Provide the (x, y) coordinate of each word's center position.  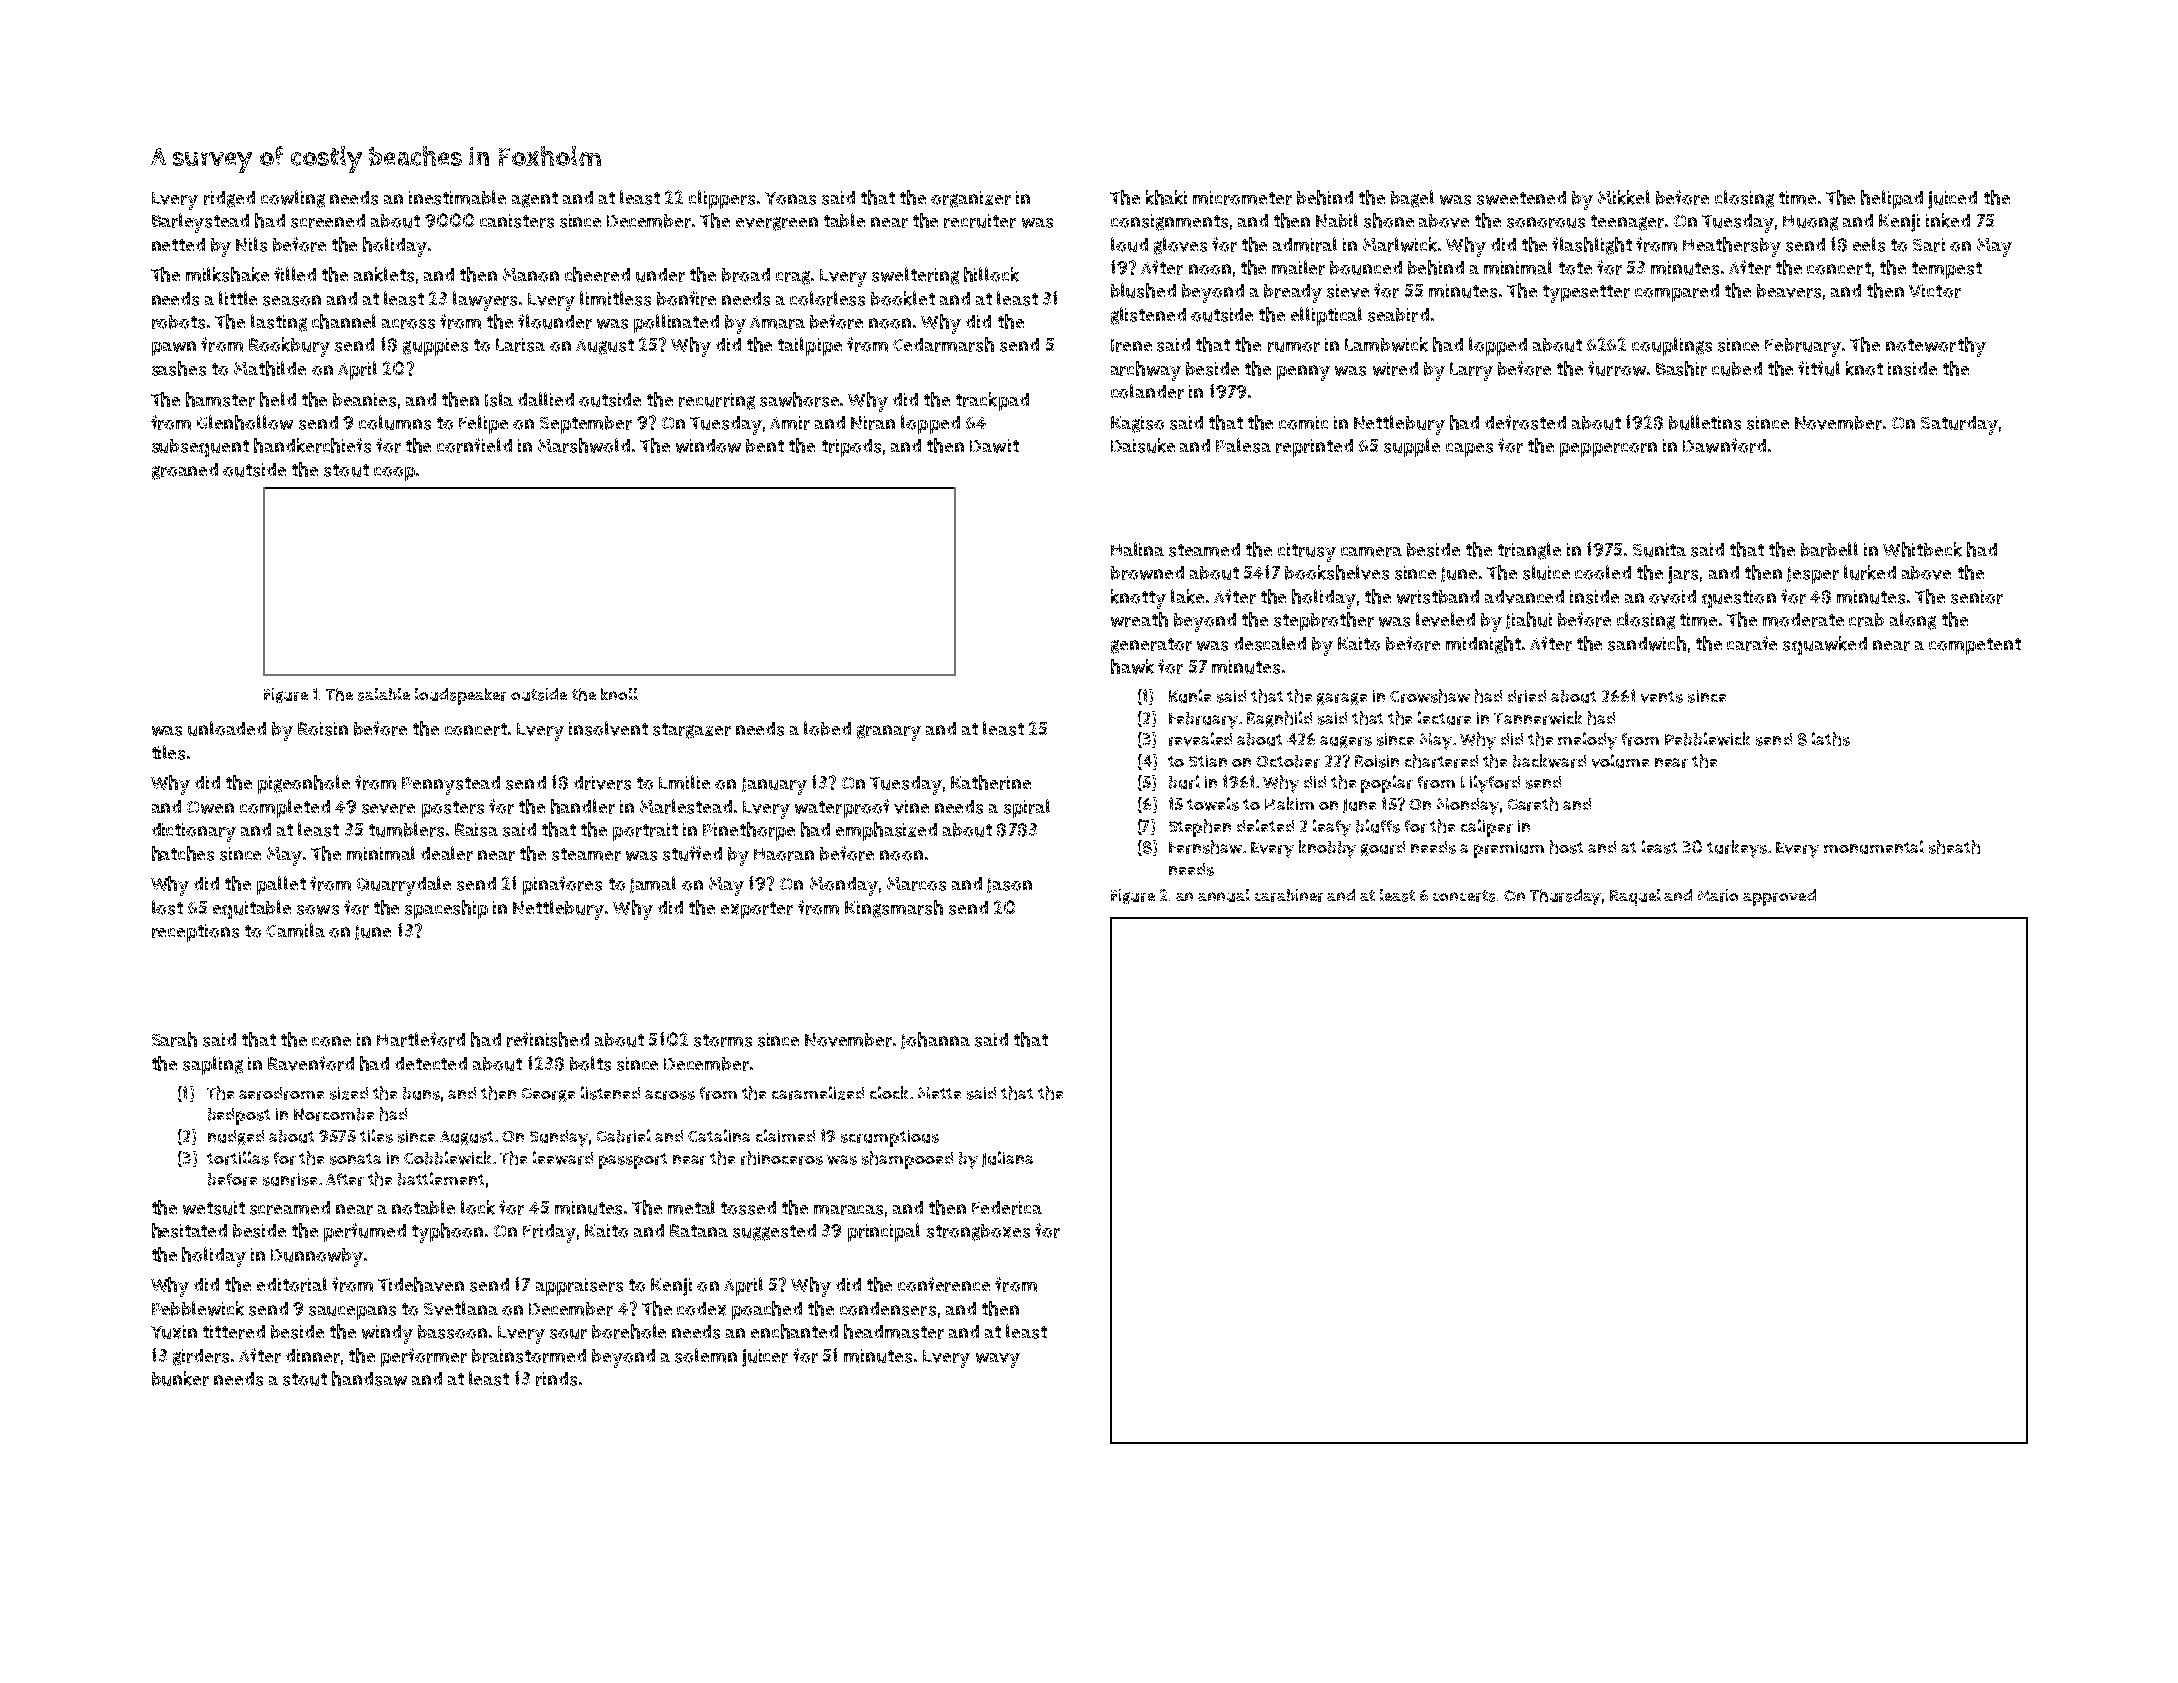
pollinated (676, 323)
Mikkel (1624, 197)
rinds (556, 1379)
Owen (210, 807)
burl (1184, 782)
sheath (1954, 847)
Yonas (790, 198)
